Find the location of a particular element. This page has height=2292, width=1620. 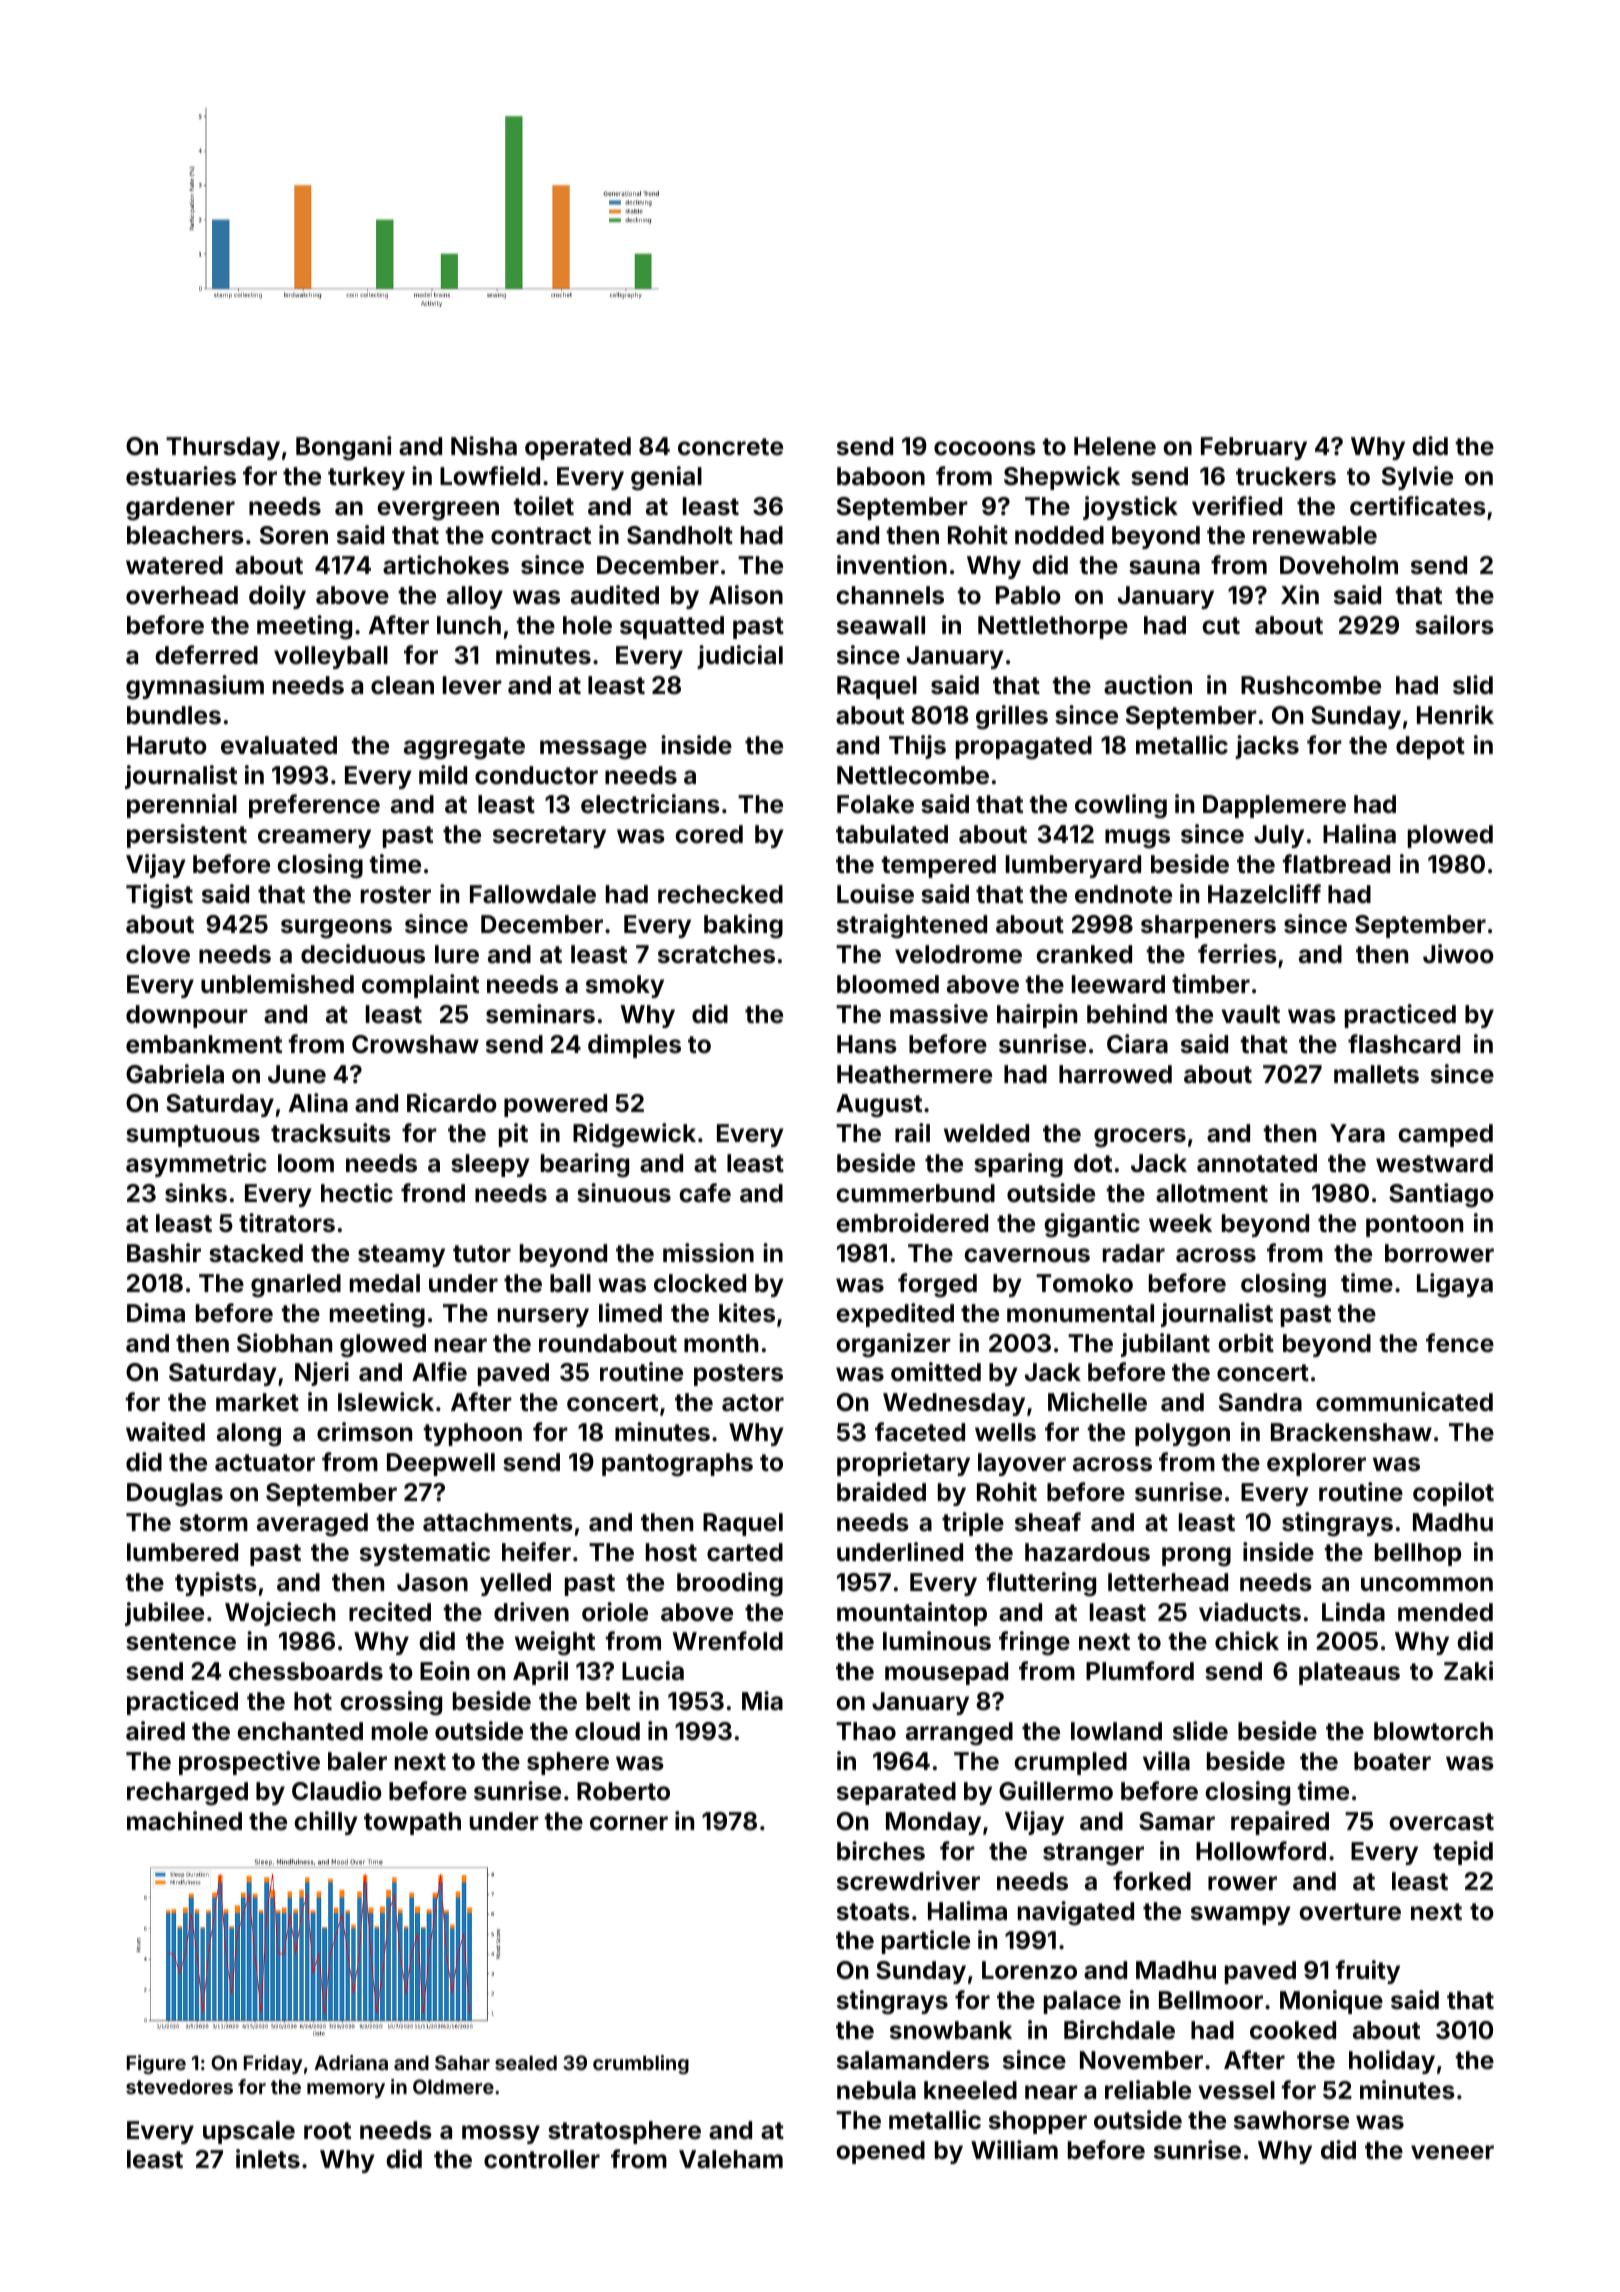

truckers is located at coordinates (1286, 476).
